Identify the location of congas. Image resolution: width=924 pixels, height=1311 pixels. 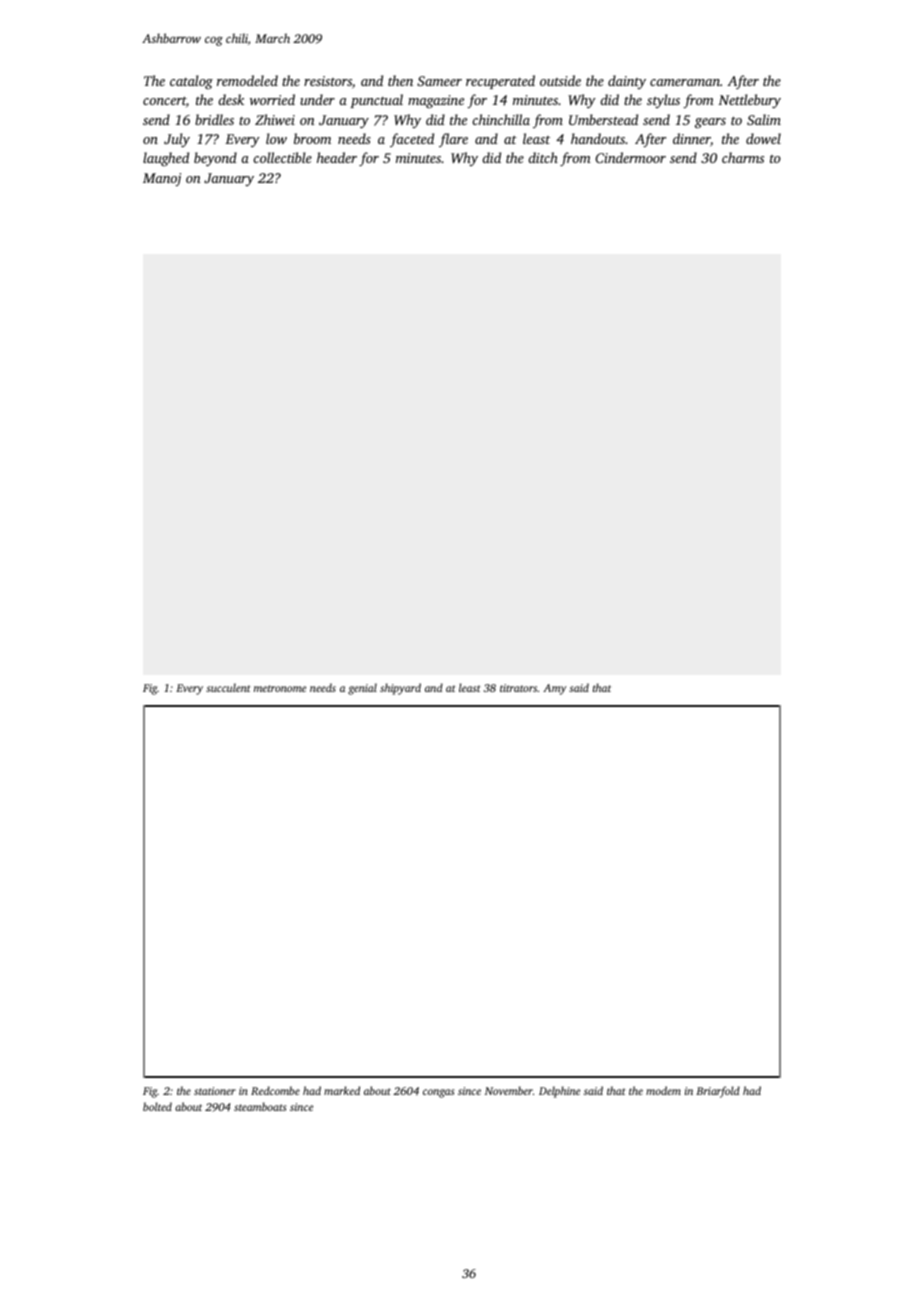
(438, 1093).
